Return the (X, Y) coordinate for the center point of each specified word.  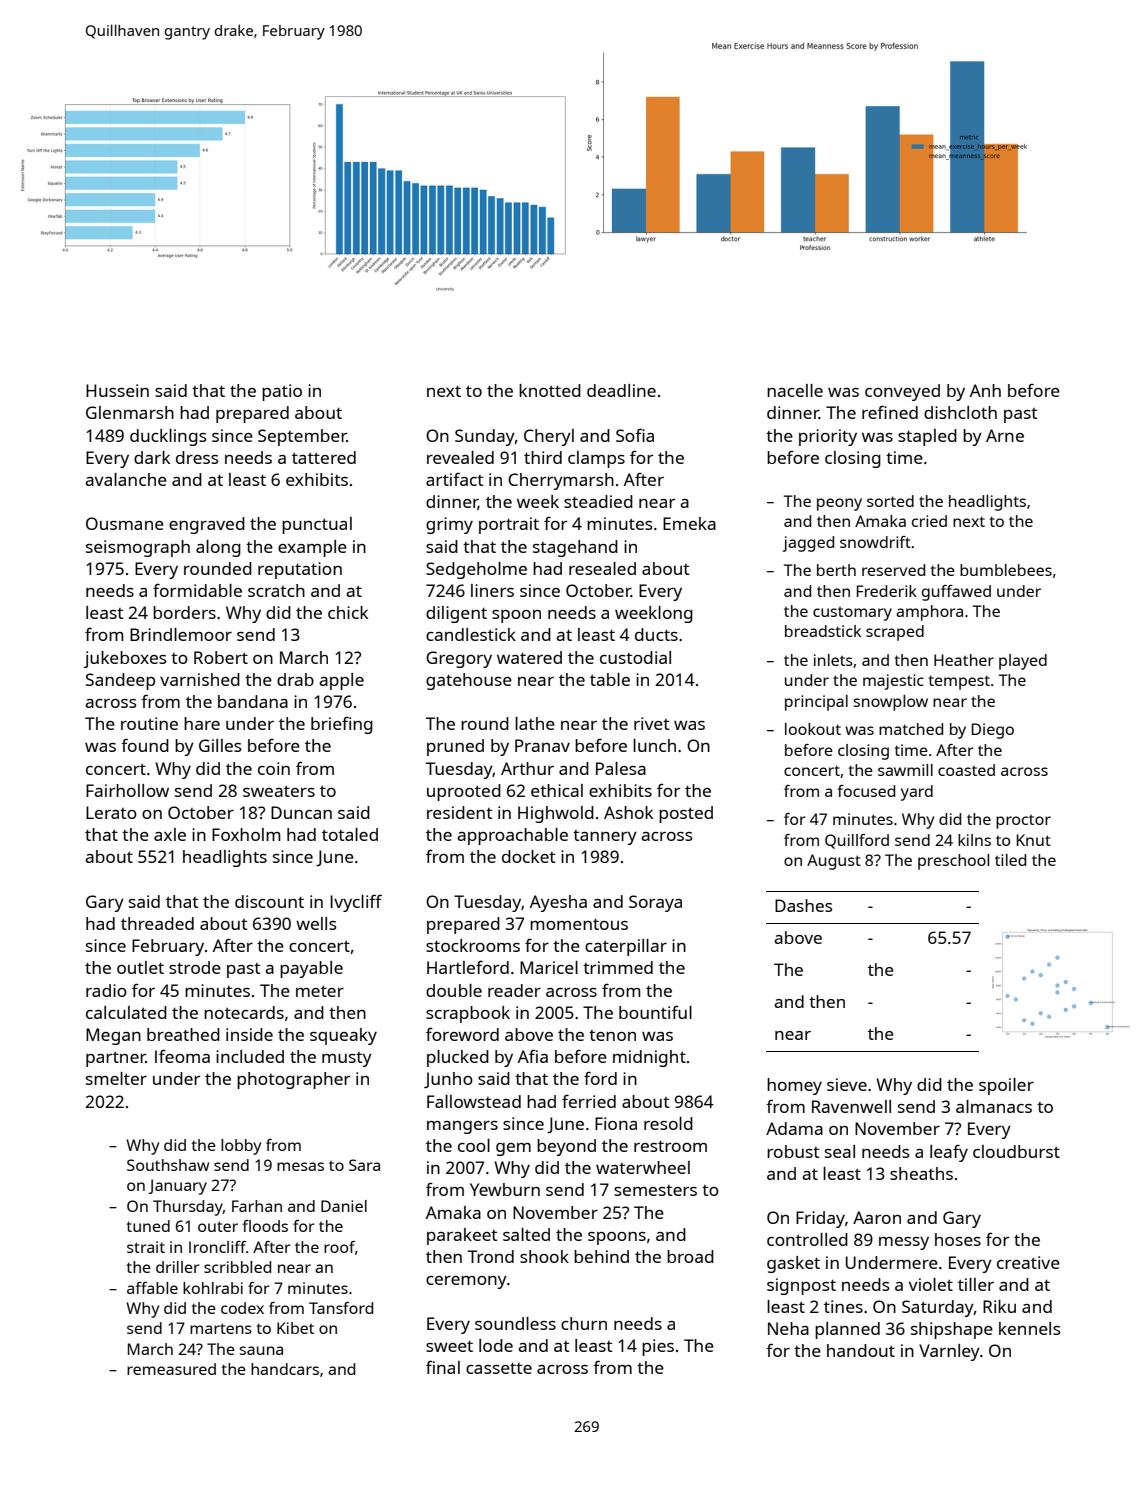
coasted (966, 770)
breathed (183, 1034)
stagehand (575, 548)
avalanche (126, 479)
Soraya (655, 903)
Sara (364, 1165)
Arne (1005, 435)
